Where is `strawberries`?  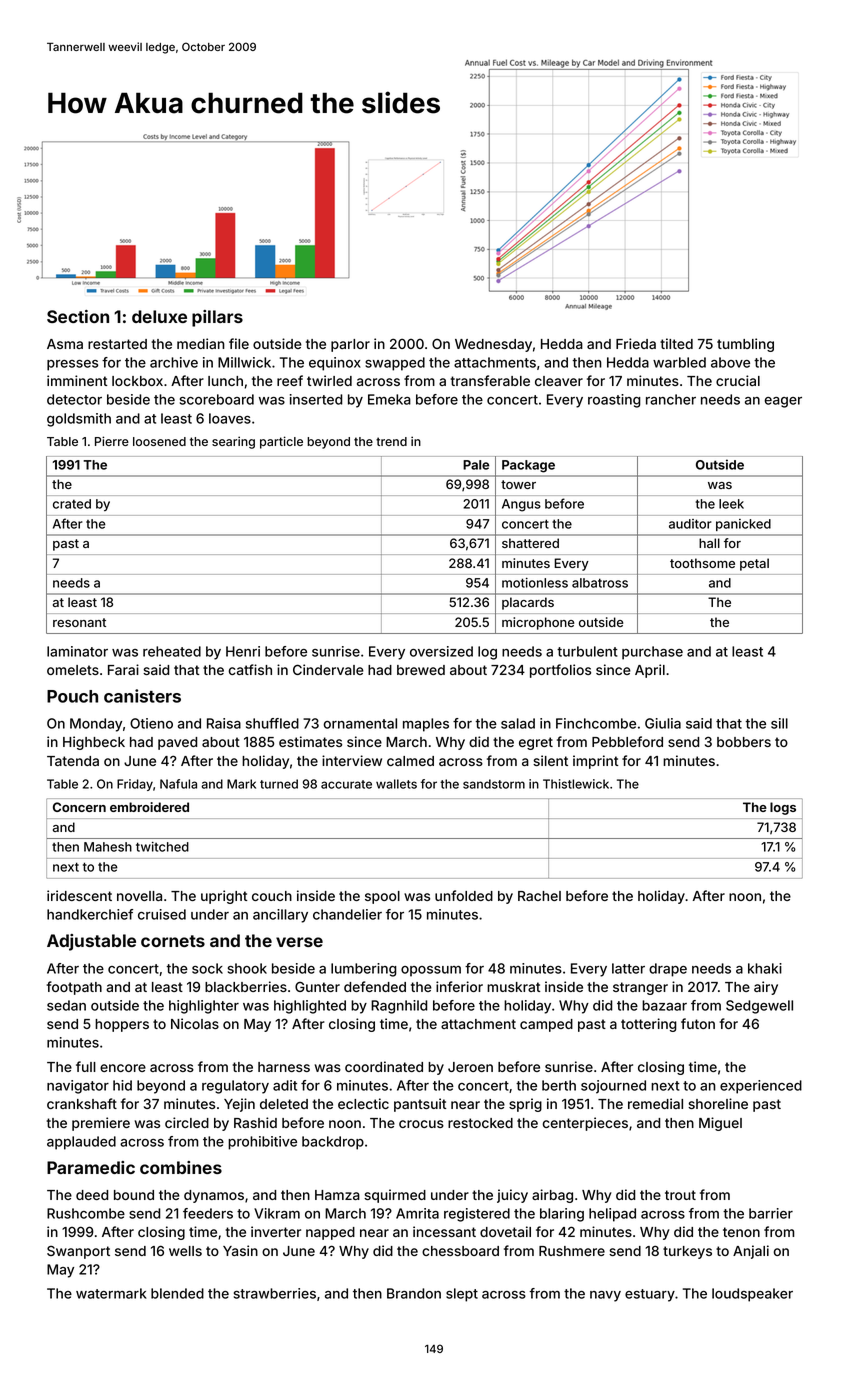 strawberries is located at coordinates (275, 1293).
